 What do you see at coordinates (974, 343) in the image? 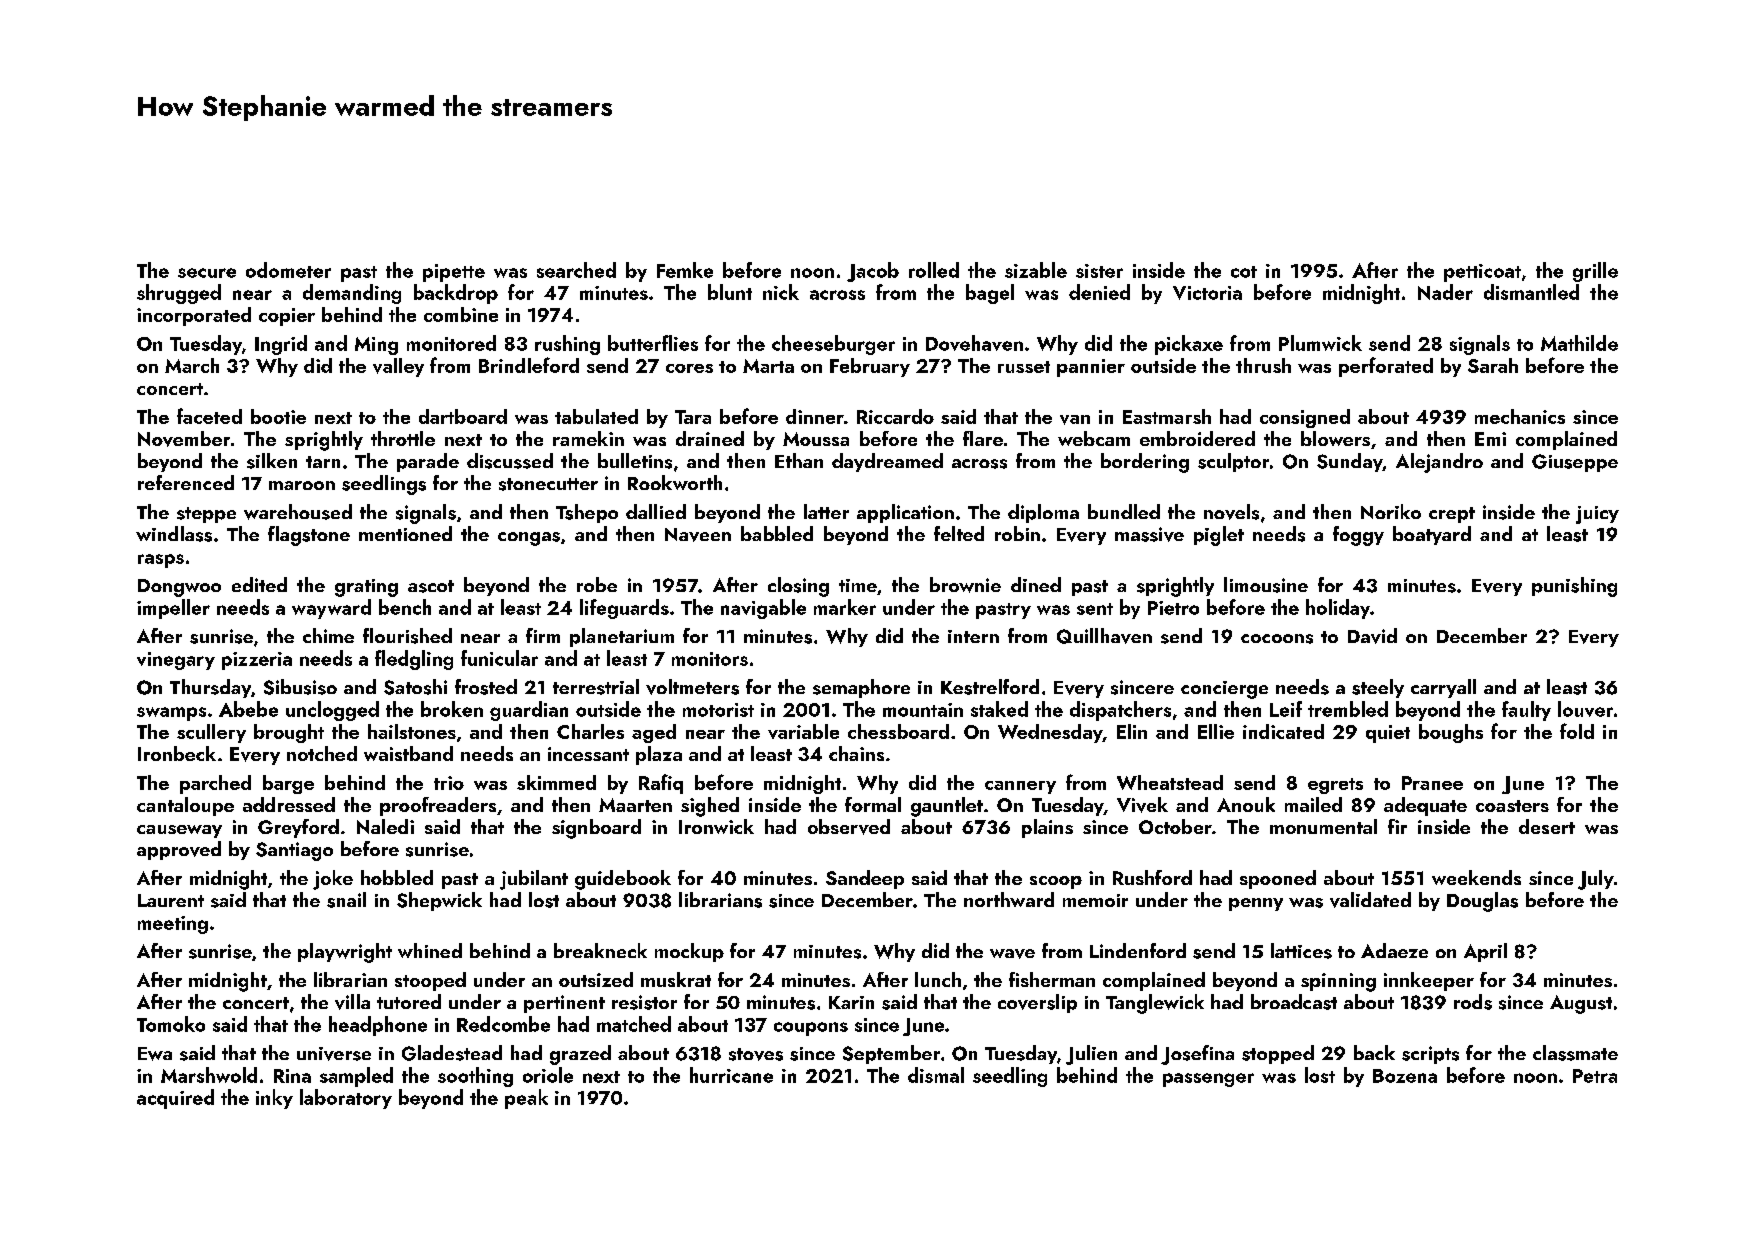
I see `Dovehaven` at bounding box center [974, 343].
